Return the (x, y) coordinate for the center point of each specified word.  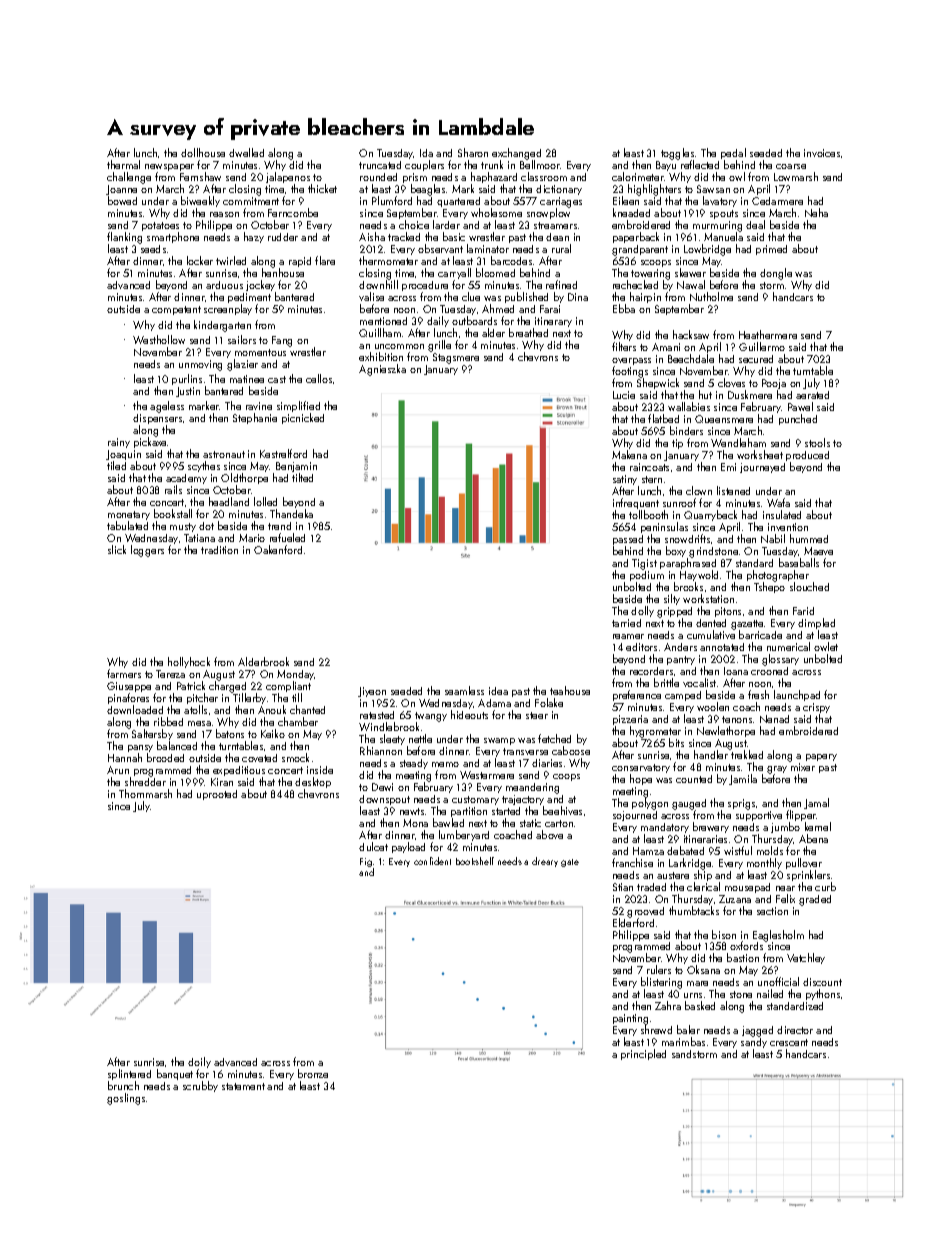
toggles (677, 154)
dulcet (373, 846)
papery (821, 757)
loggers (147, 551)
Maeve (818, 551)
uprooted (217, 795)
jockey (261, 286)
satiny (625, 480)
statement (243, 1086)
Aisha (372, 236)
